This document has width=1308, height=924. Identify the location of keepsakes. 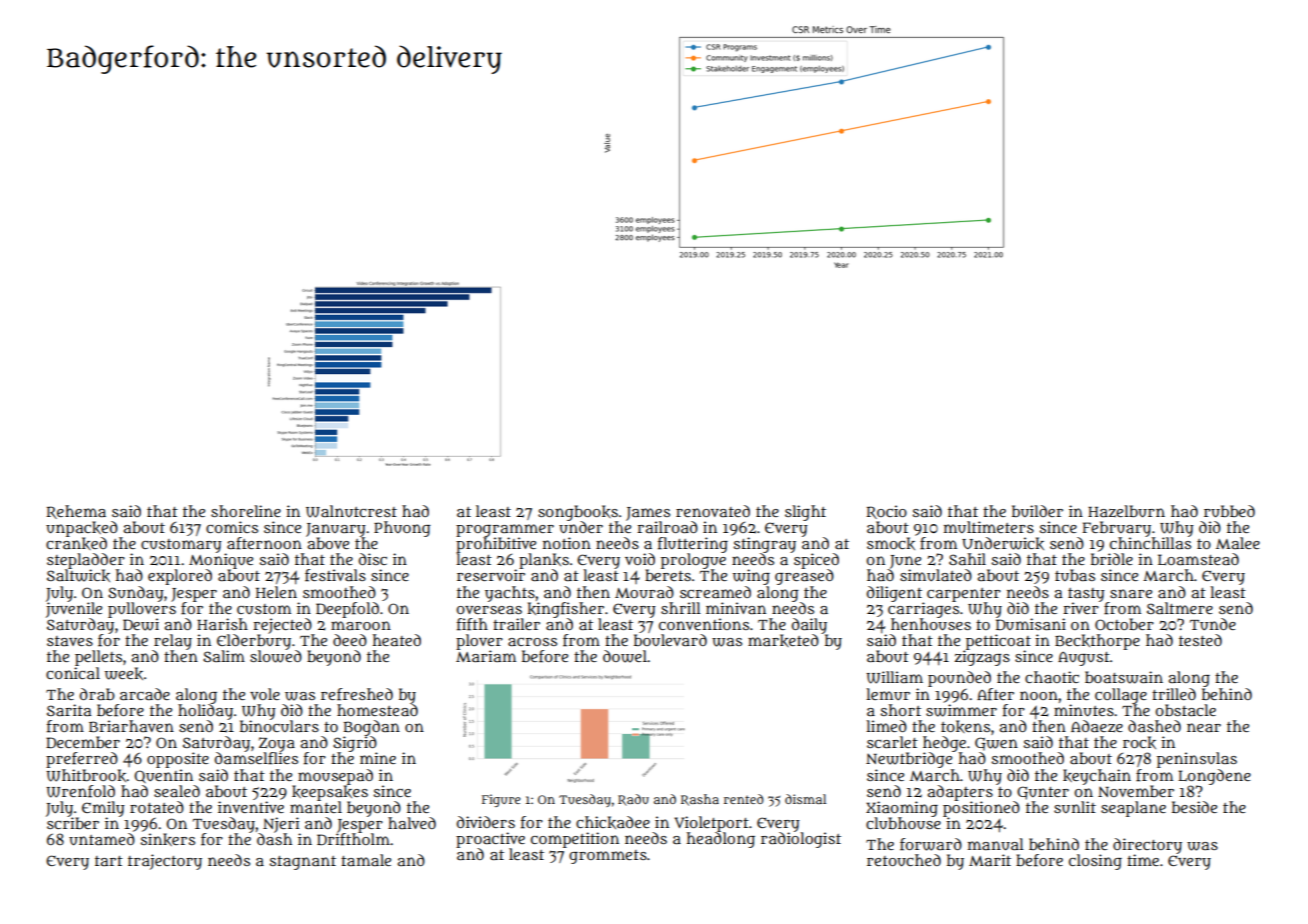
(330, 793).
